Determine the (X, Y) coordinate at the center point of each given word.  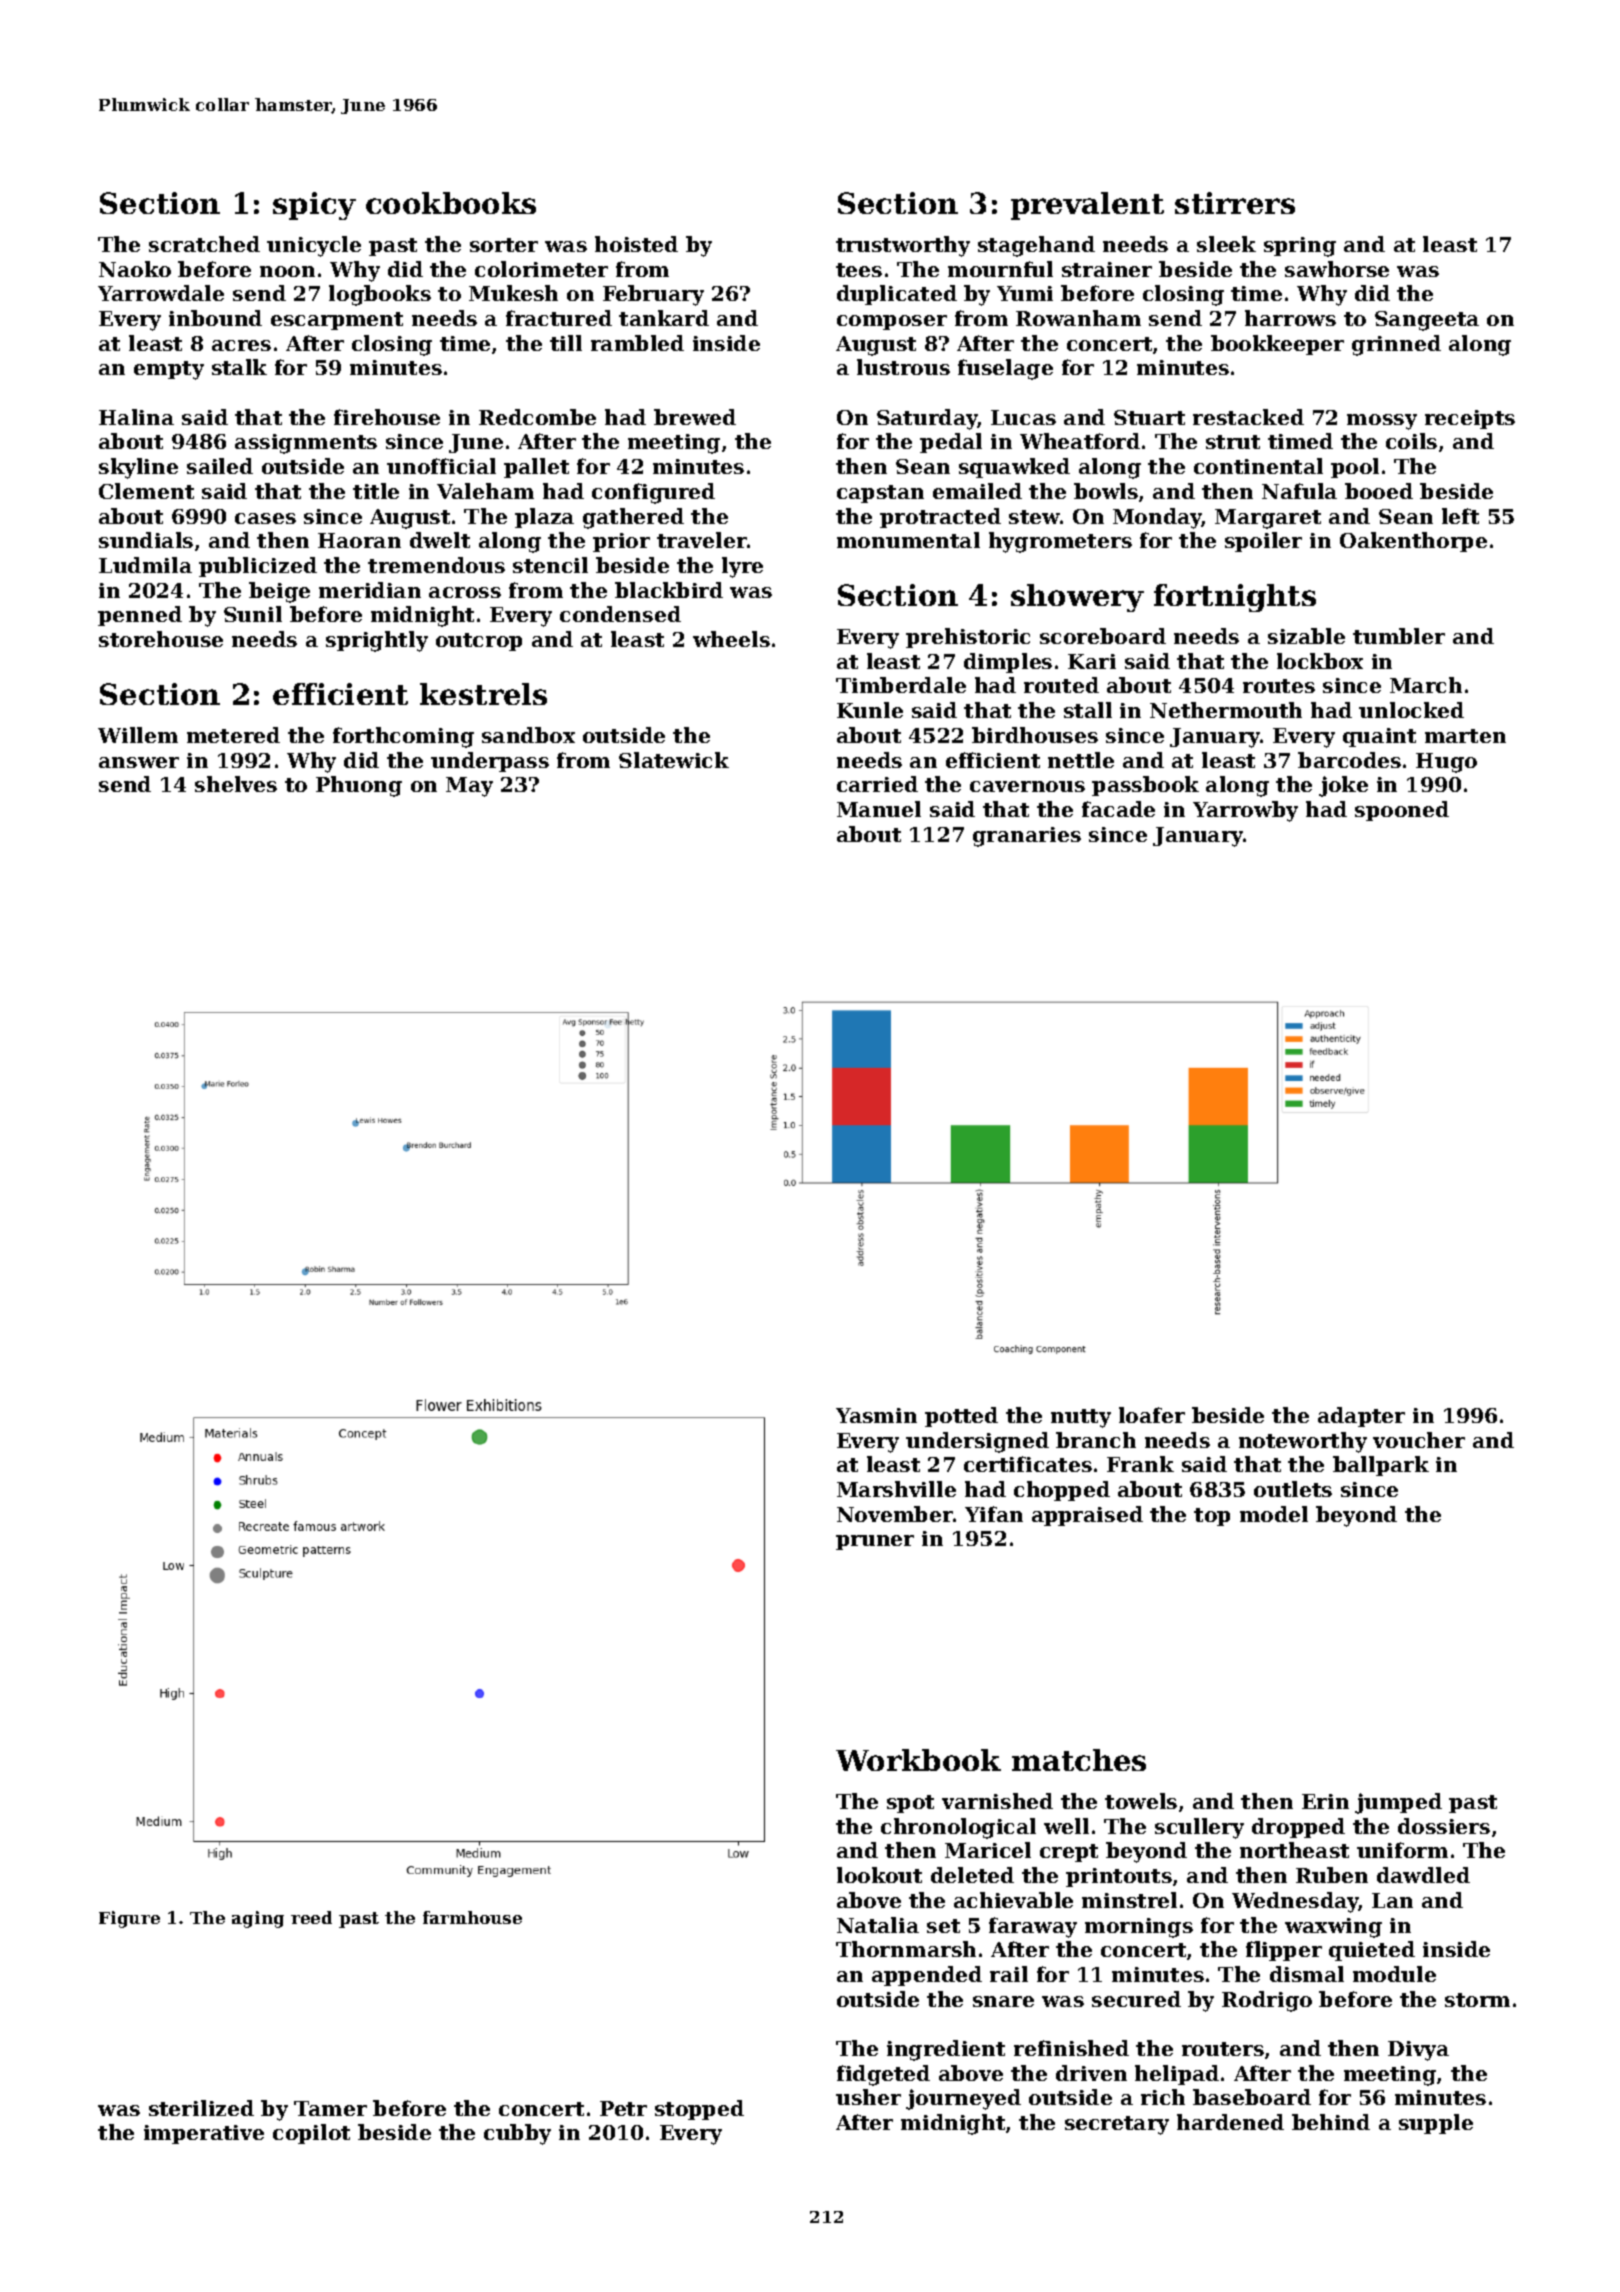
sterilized (201, 2108)
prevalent (1087, 206)
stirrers (1235, 203)
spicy (314, 206)
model (1274, 1514)
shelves (236, 784)
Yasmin (876, 1415)
